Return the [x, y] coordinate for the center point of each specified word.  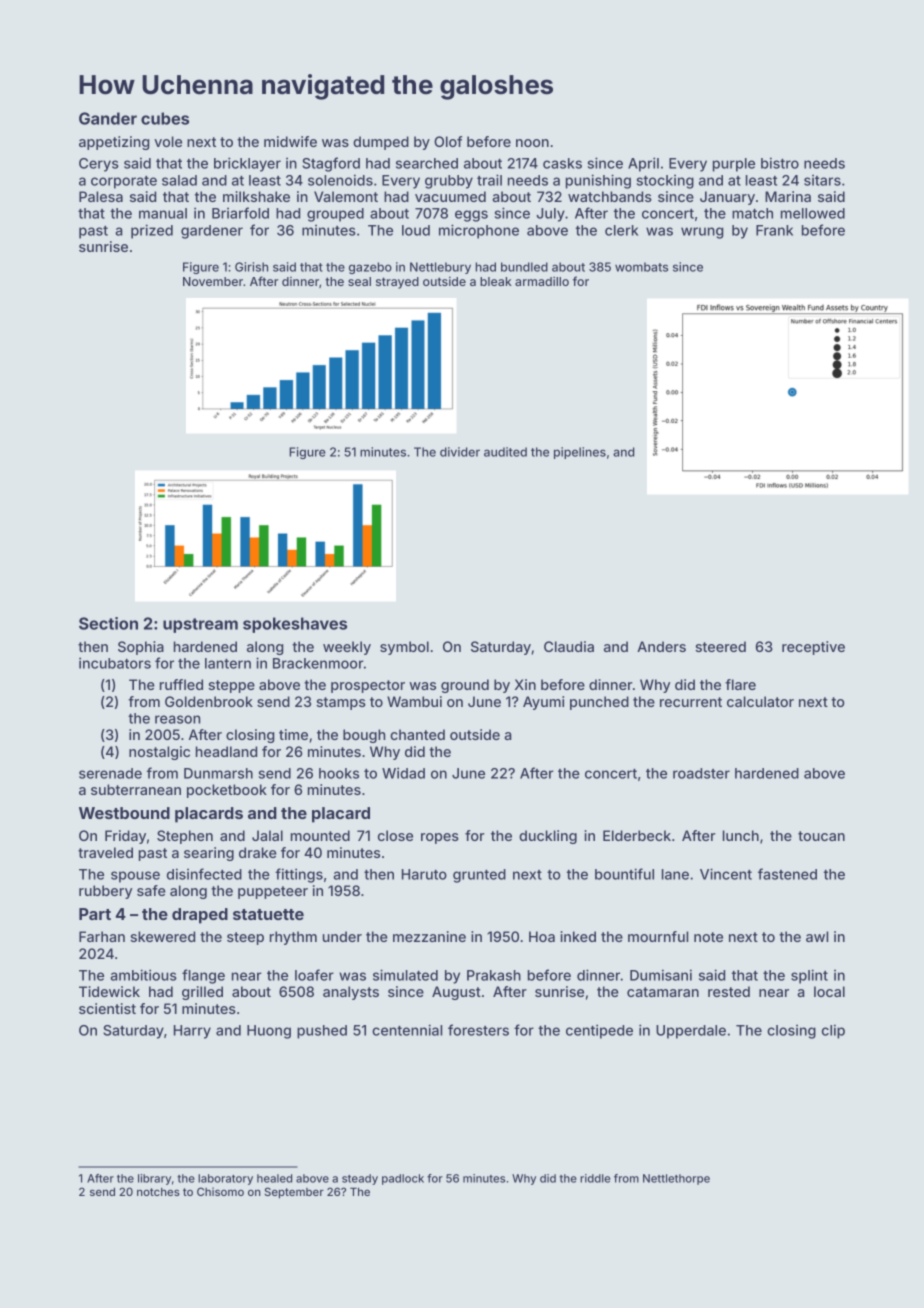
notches [158, 1192]
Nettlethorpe [676, 1179]
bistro [780, 163]
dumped [381, 143]
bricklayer [247, 164]
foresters [478, 1030]
